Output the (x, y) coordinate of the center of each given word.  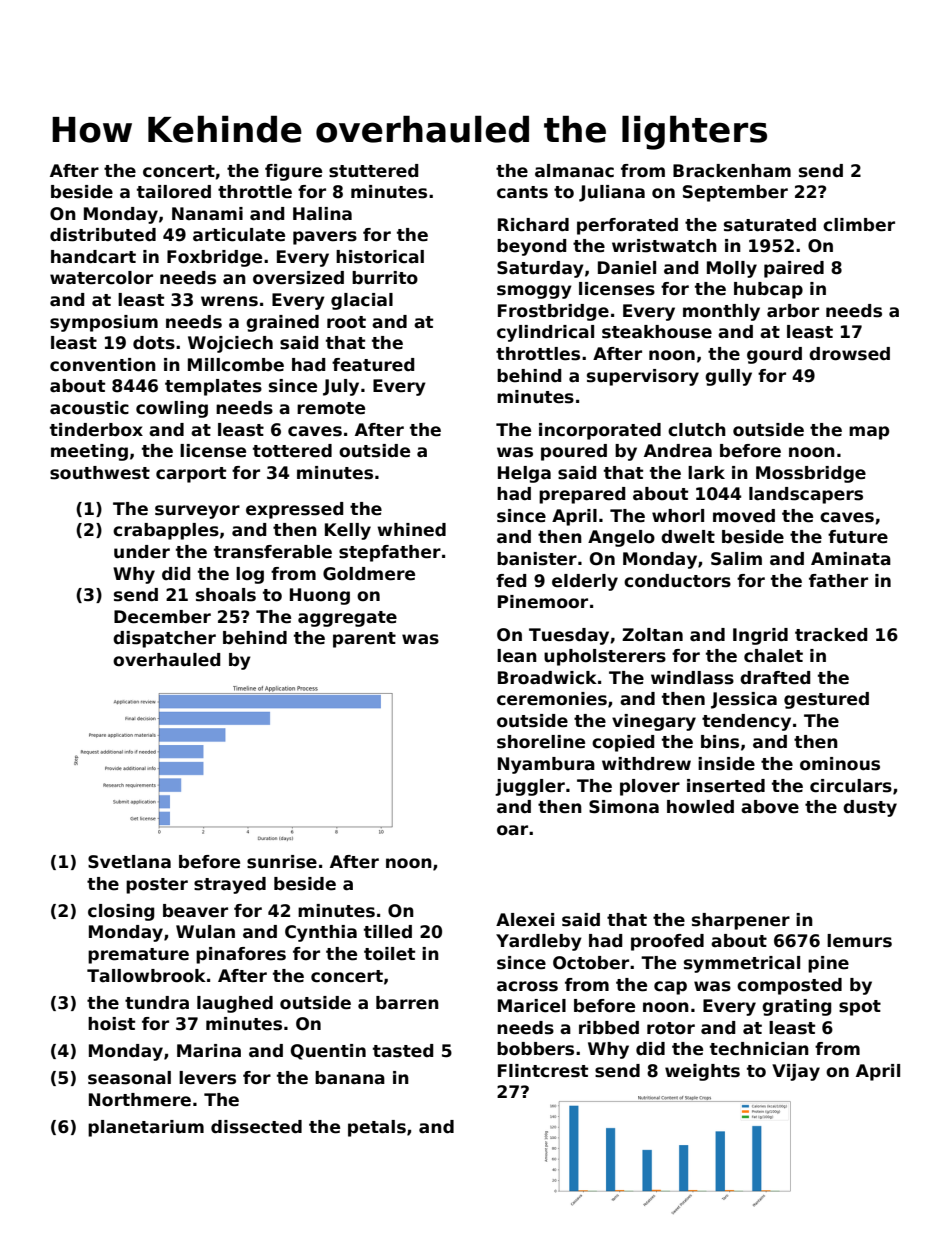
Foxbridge (214, 258)
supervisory (643, 377)
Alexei (525, 920)
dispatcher (164, 639)
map (869, 433)
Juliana (612, 193)
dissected (256, 1127)
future (858, 537)
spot (860, 1008)
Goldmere (369, 574)
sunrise (282, 862)
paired (794, 269)
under (142, 552)
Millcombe (236, 365)
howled (700, 807)
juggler (530, 787)
